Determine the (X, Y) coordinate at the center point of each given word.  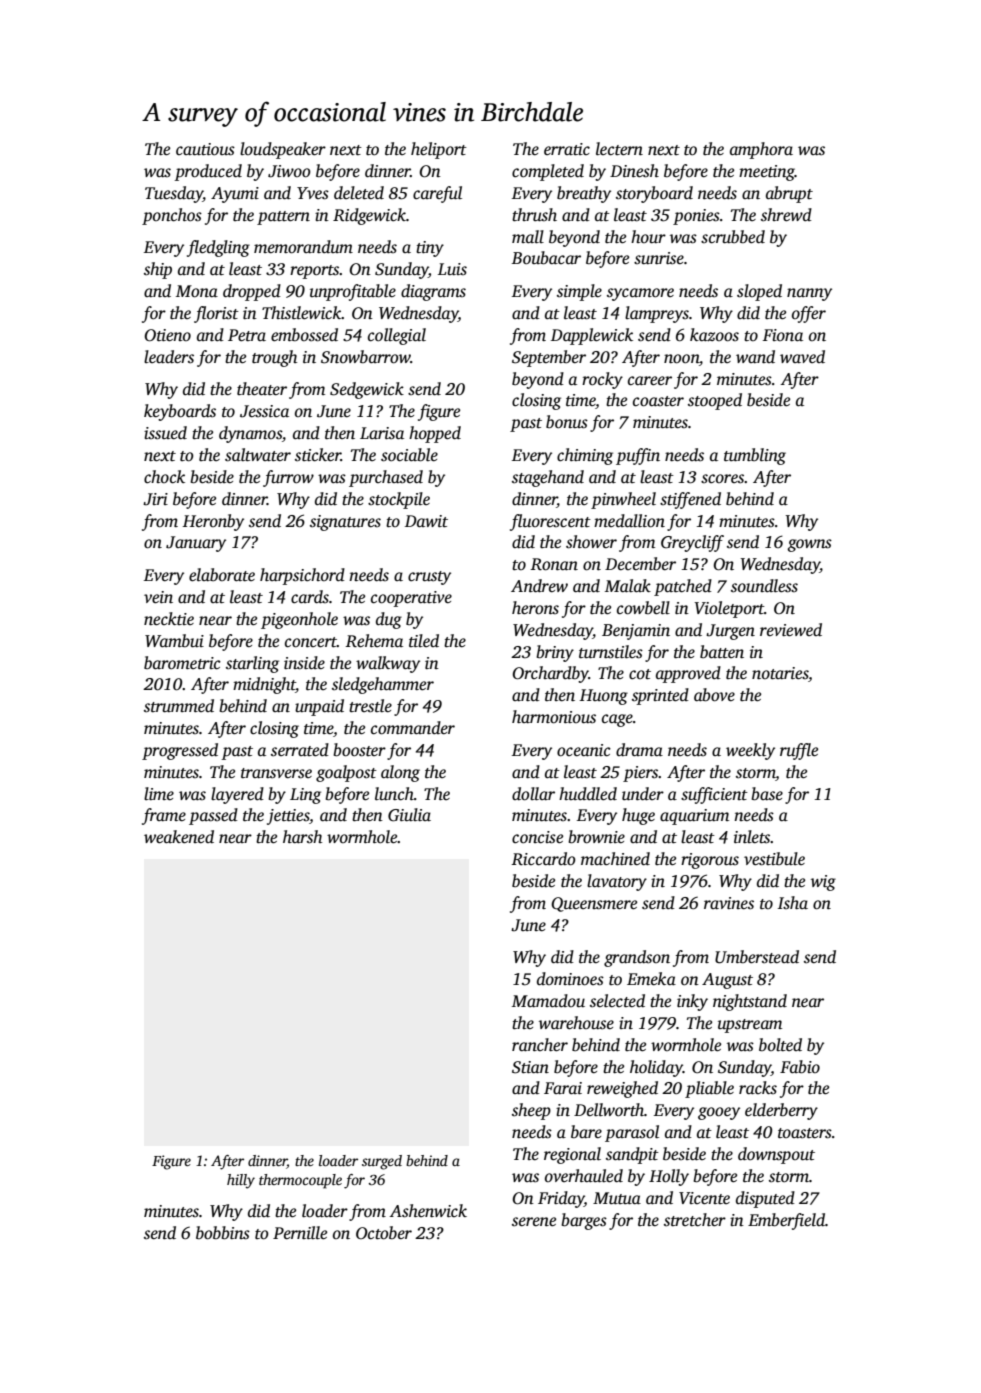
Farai (563, 1088)
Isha (793, 902)
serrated (300, 750)
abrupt (789, 194)
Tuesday (174, 194)
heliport (439, 150)
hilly (241, 1181)
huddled (588, 794)
